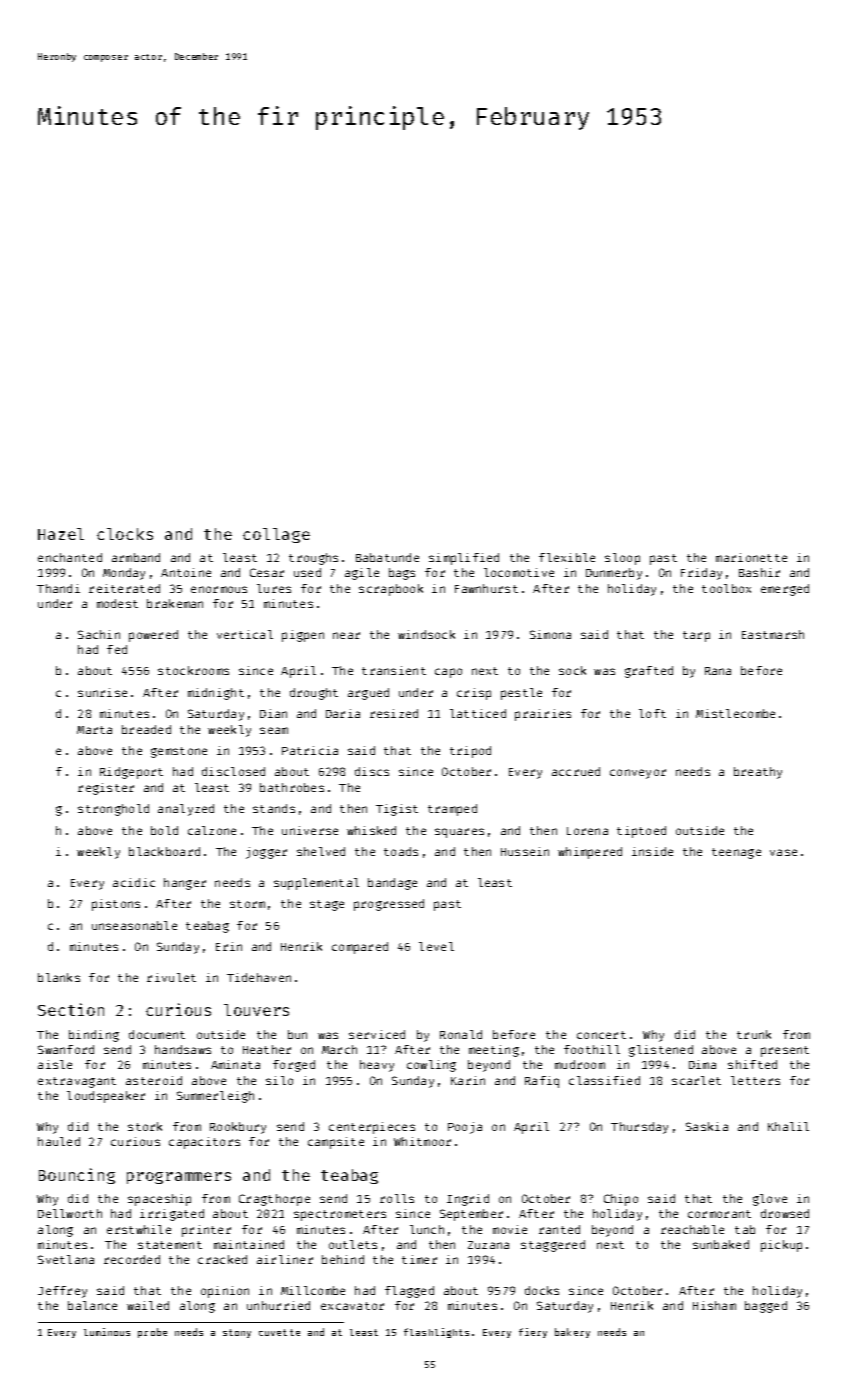 This screenshot has height=1400, width=849. I want to click on fiery, so click(533, 1333).
